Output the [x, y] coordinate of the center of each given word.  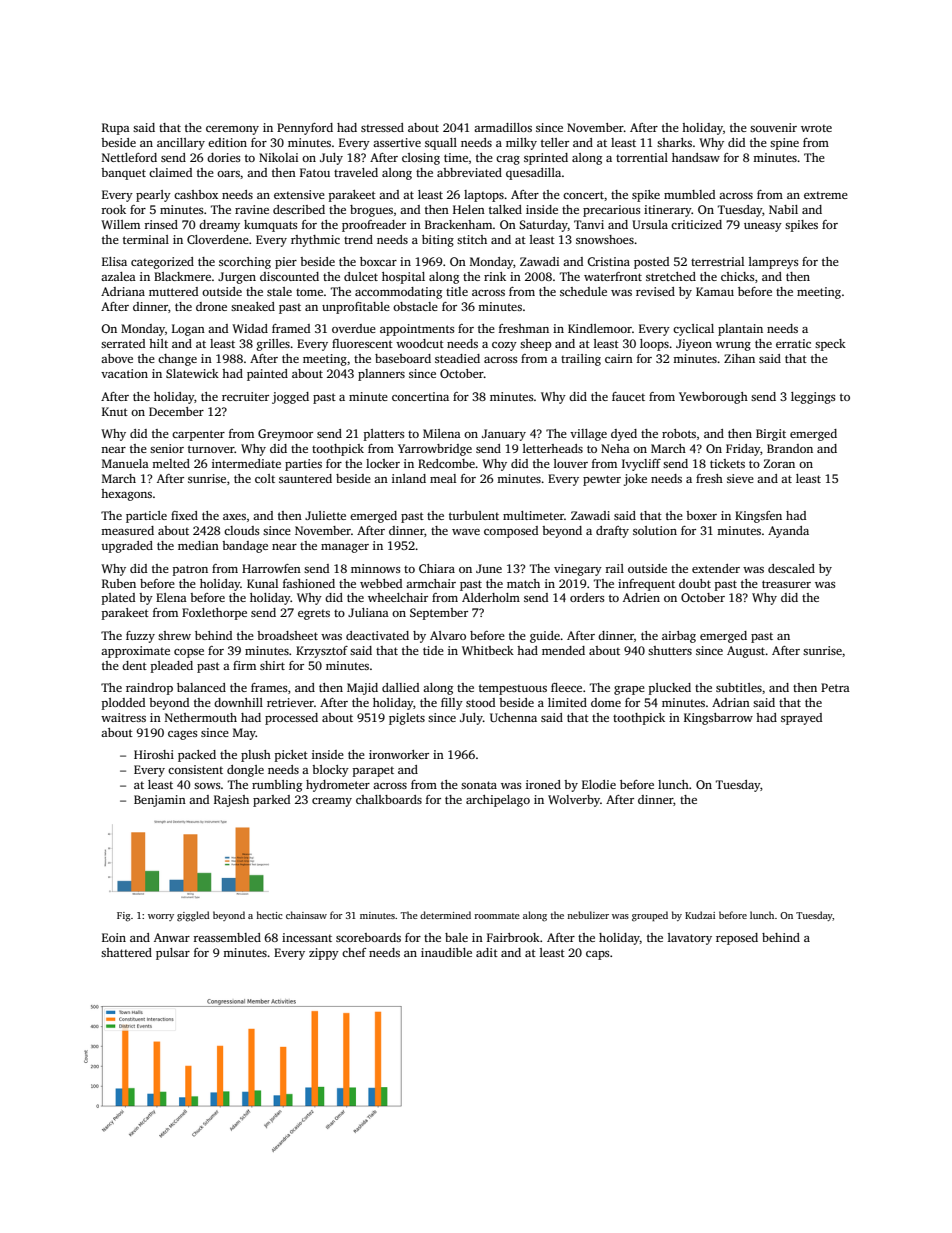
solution [655, 530]
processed [291, 719]
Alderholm [491, 597]
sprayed [801, 719]
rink [495, 276]
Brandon [790, 448]
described [299, 209]
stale [279, 291]
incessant [307, 937]
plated [118, 599]
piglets [407, 719]
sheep [536, 345]
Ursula [650, 224]
